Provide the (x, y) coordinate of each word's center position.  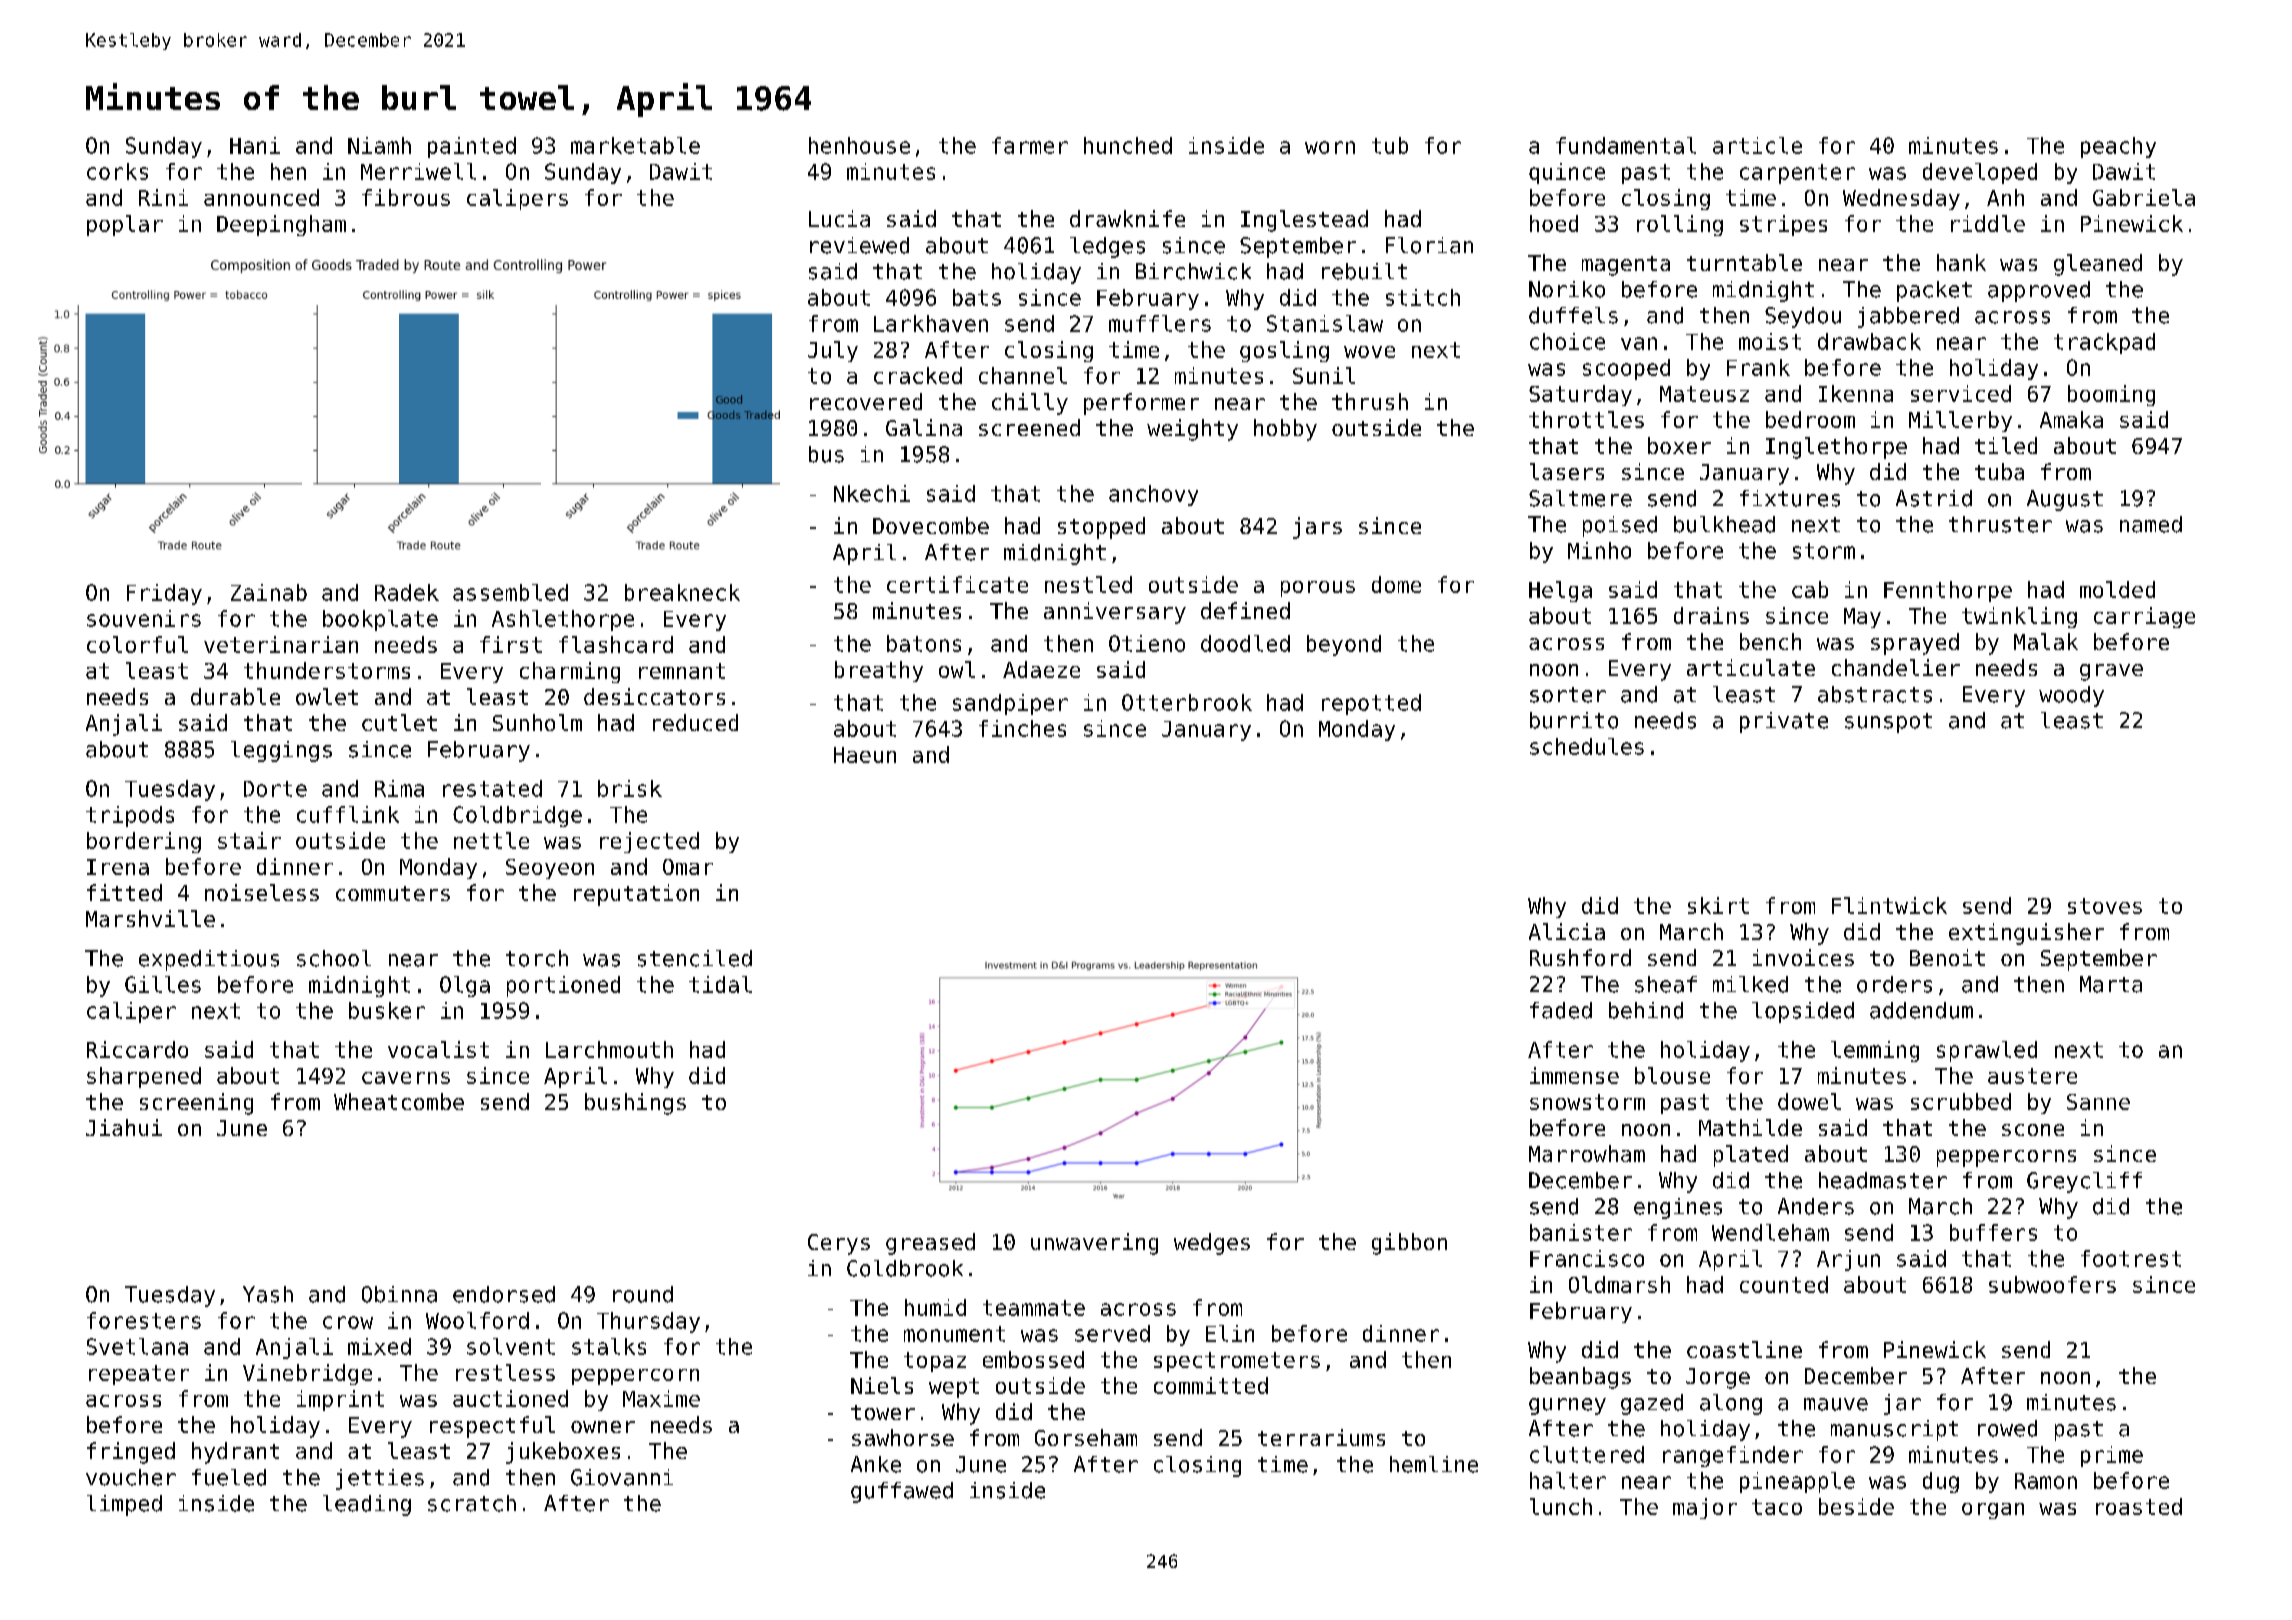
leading (367, 1505)
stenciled (695, 958)
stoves (2105, 906)
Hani (255, 145)
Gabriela (2144, 197)
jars (1317, 528)
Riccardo (137, 1049)
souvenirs (144, 618)
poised (1620, 526)
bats (977, 297)
